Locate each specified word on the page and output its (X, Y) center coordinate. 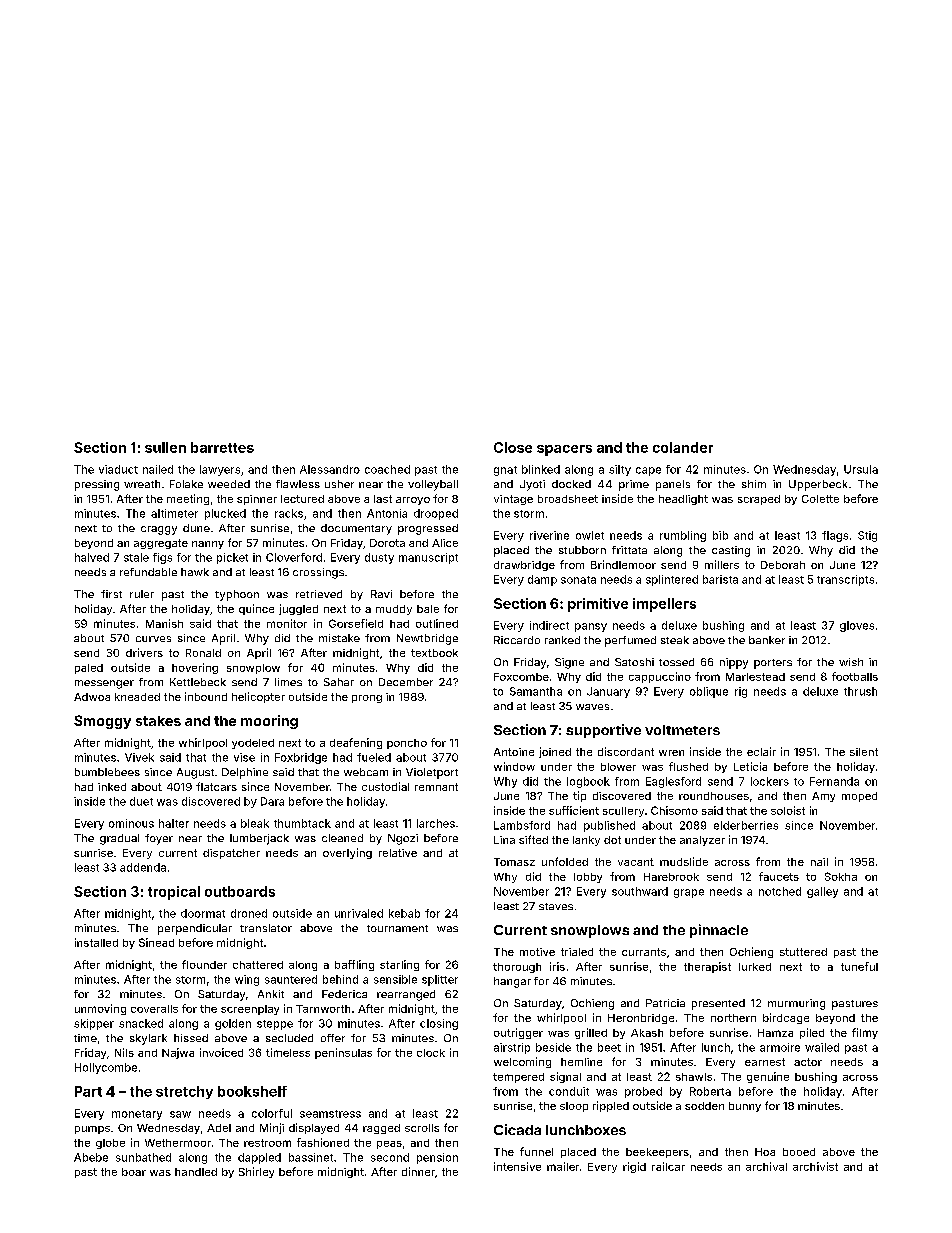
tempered (518, 1078)
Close (513, 447)
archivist (815, 1166)
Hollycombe (106, 1068)
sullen (165, 447)
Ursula (861, 469)
